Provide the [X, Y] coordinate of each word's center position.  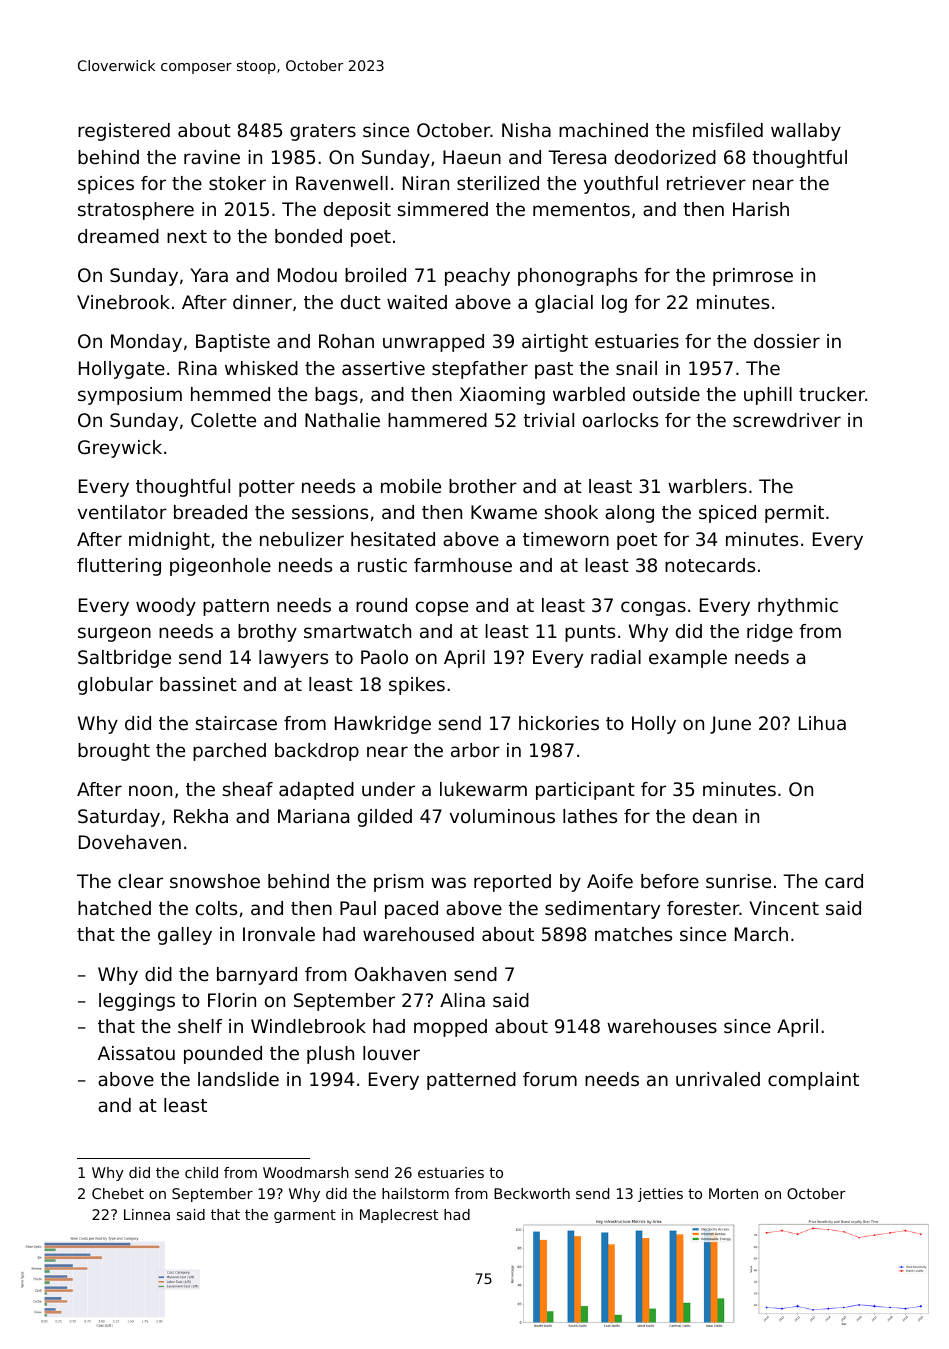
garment [305, 1216]
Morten [733, 1193]
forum [550, 1079]
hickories [559, 723]
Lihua [822, 723]
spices [106, 185]
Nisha [526, 130]
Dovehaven [130, 842]
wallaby [806, 132]
